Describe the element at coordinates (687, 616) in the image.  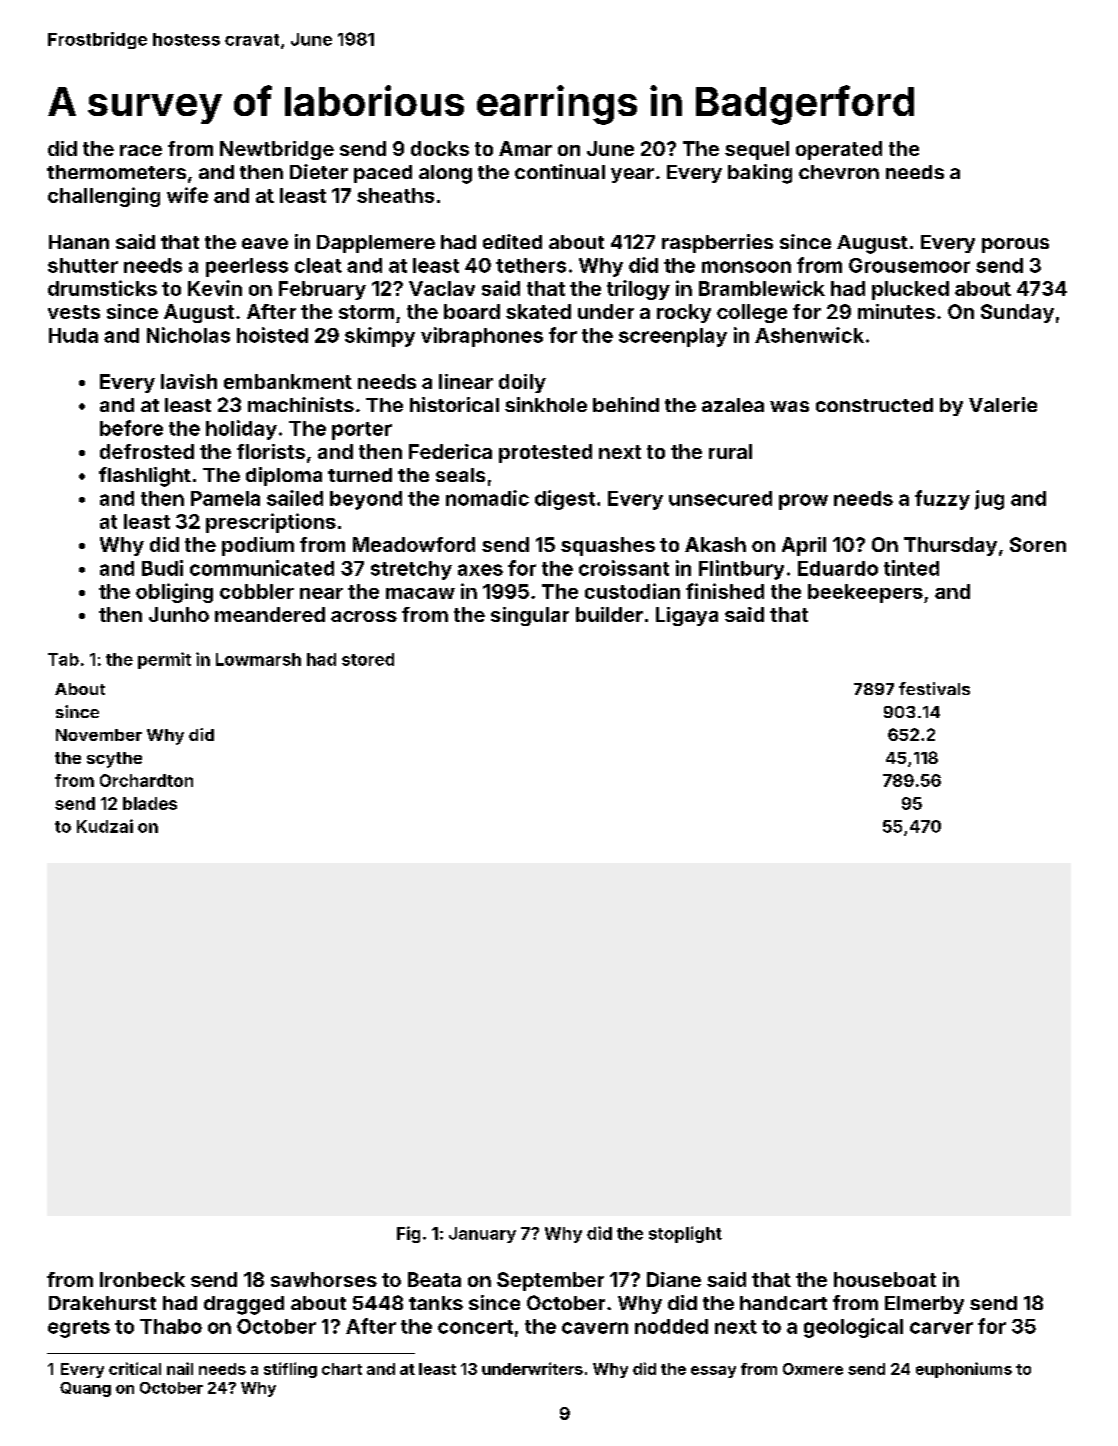
I see `Ligaya` at that location.
